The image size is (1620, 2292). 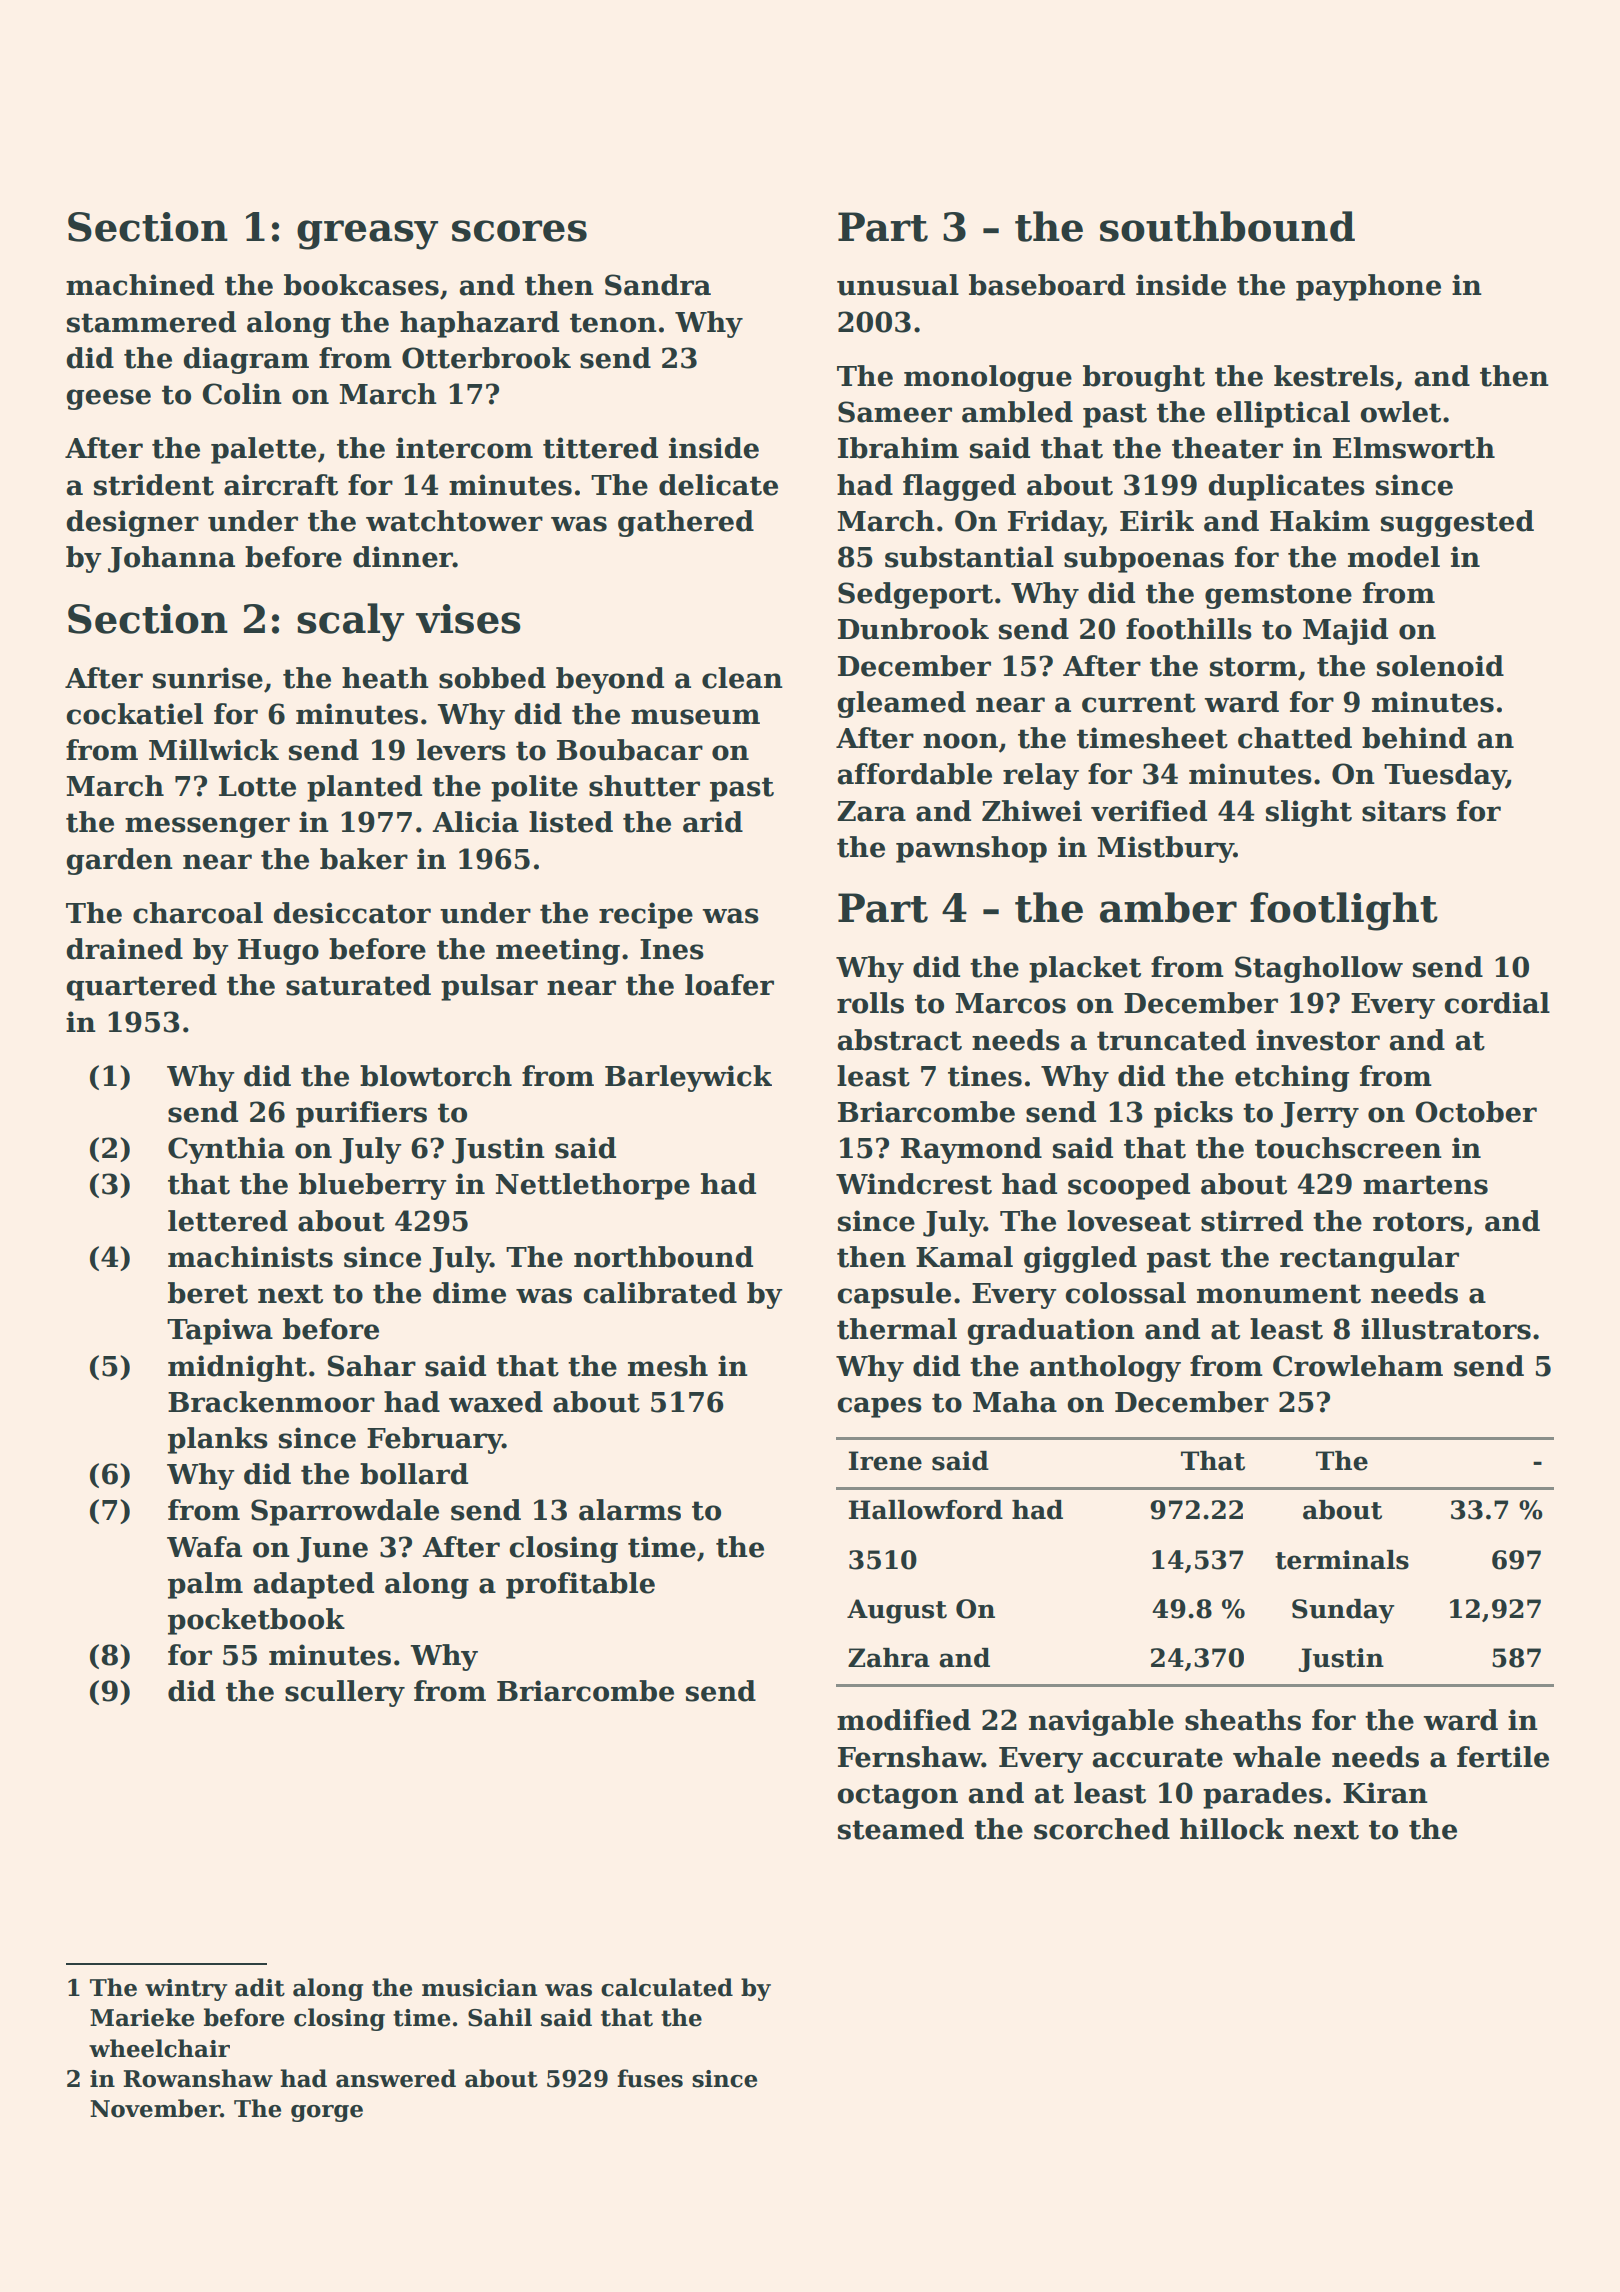 I want to click on steamed, so click(x=901, y=1829).
